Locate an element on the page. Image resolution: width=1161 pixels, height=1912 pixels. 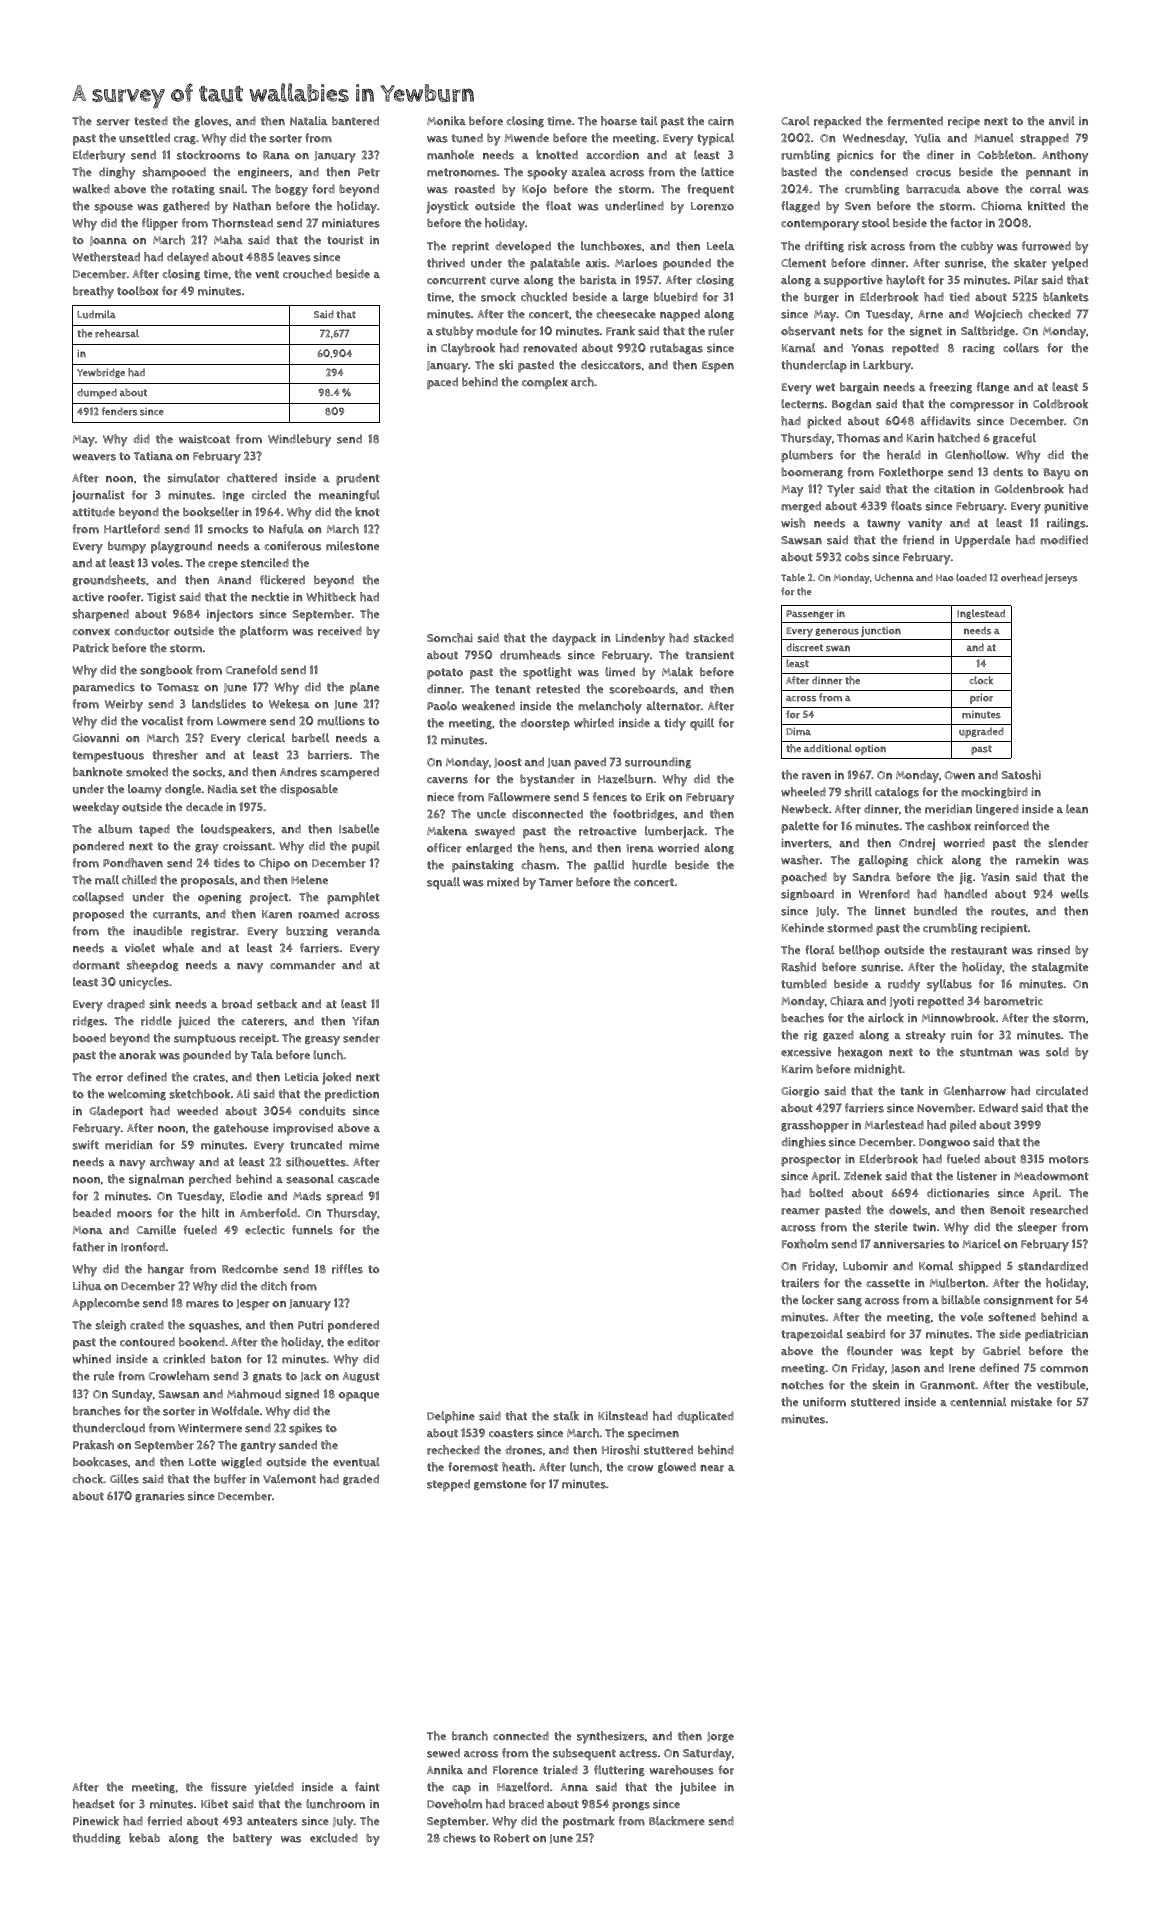
squall is located at coordinates (443, 883).
